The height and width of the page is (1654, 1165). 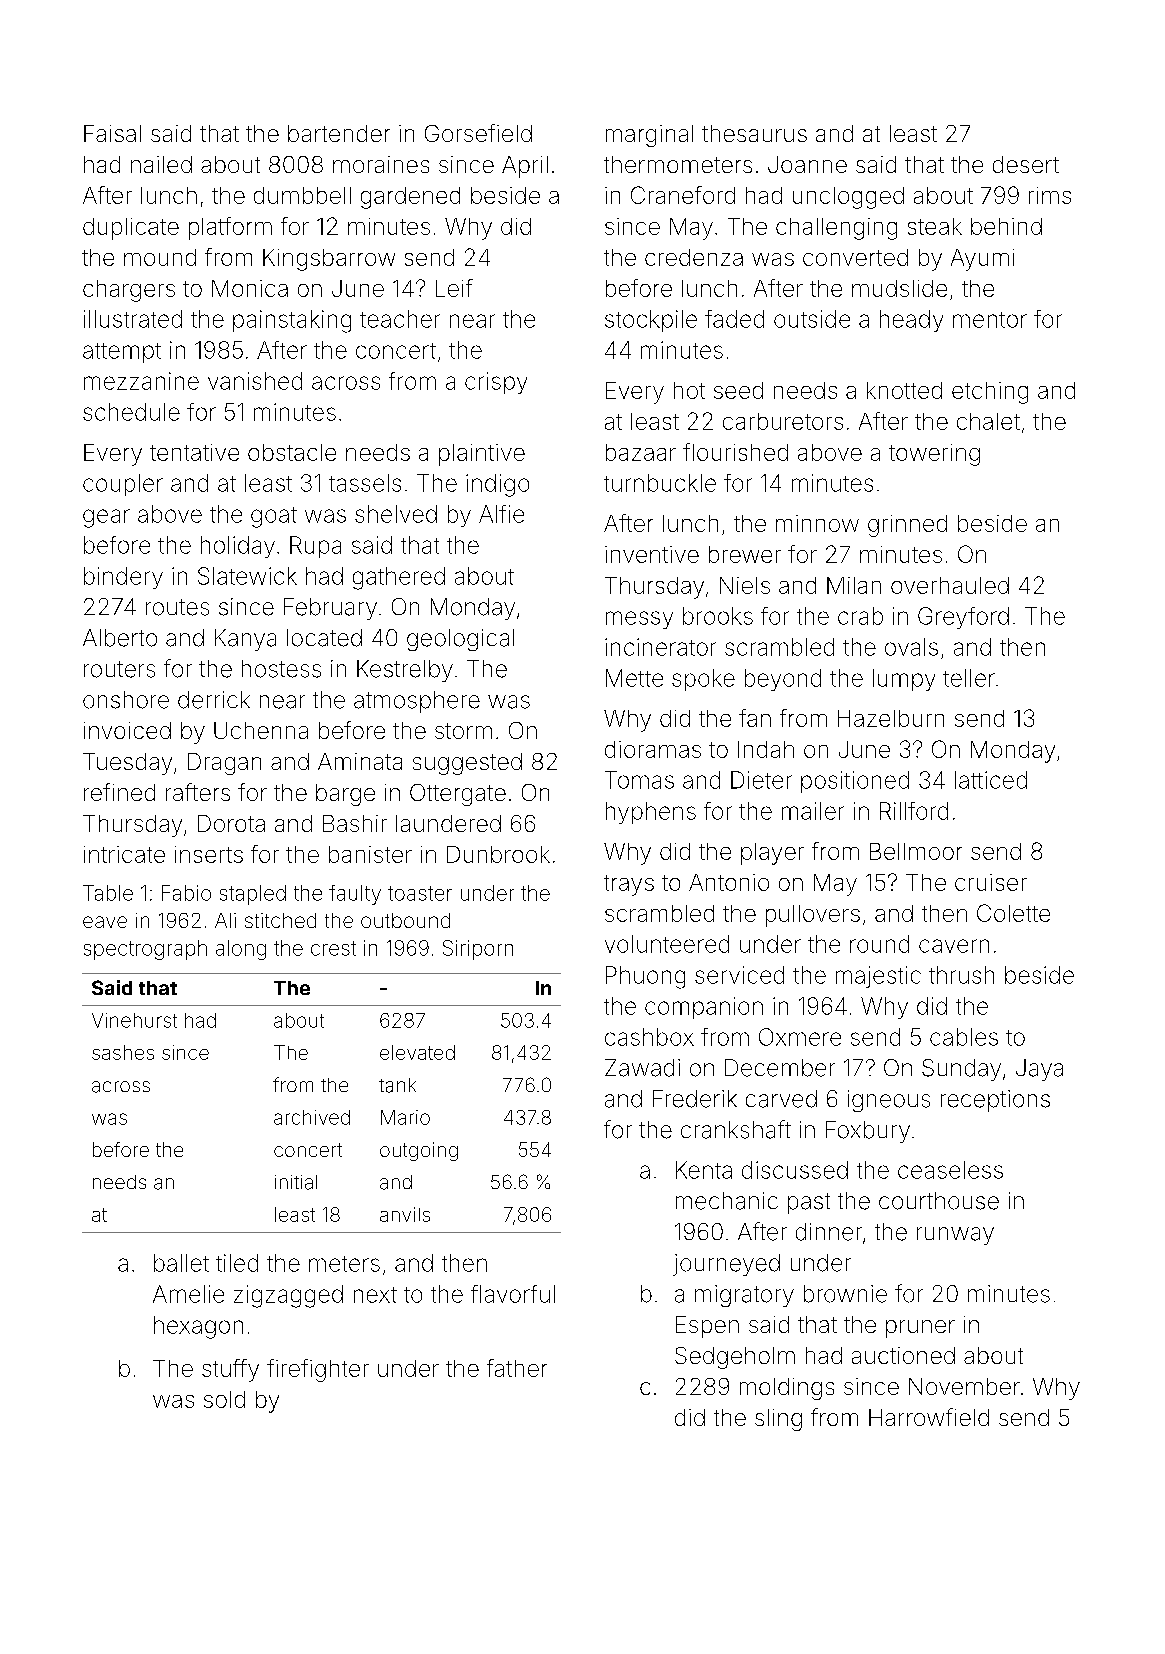 What do you see at coordinates (990, 393) in the page?
I see `etching` at bounding box center [990, 393].
